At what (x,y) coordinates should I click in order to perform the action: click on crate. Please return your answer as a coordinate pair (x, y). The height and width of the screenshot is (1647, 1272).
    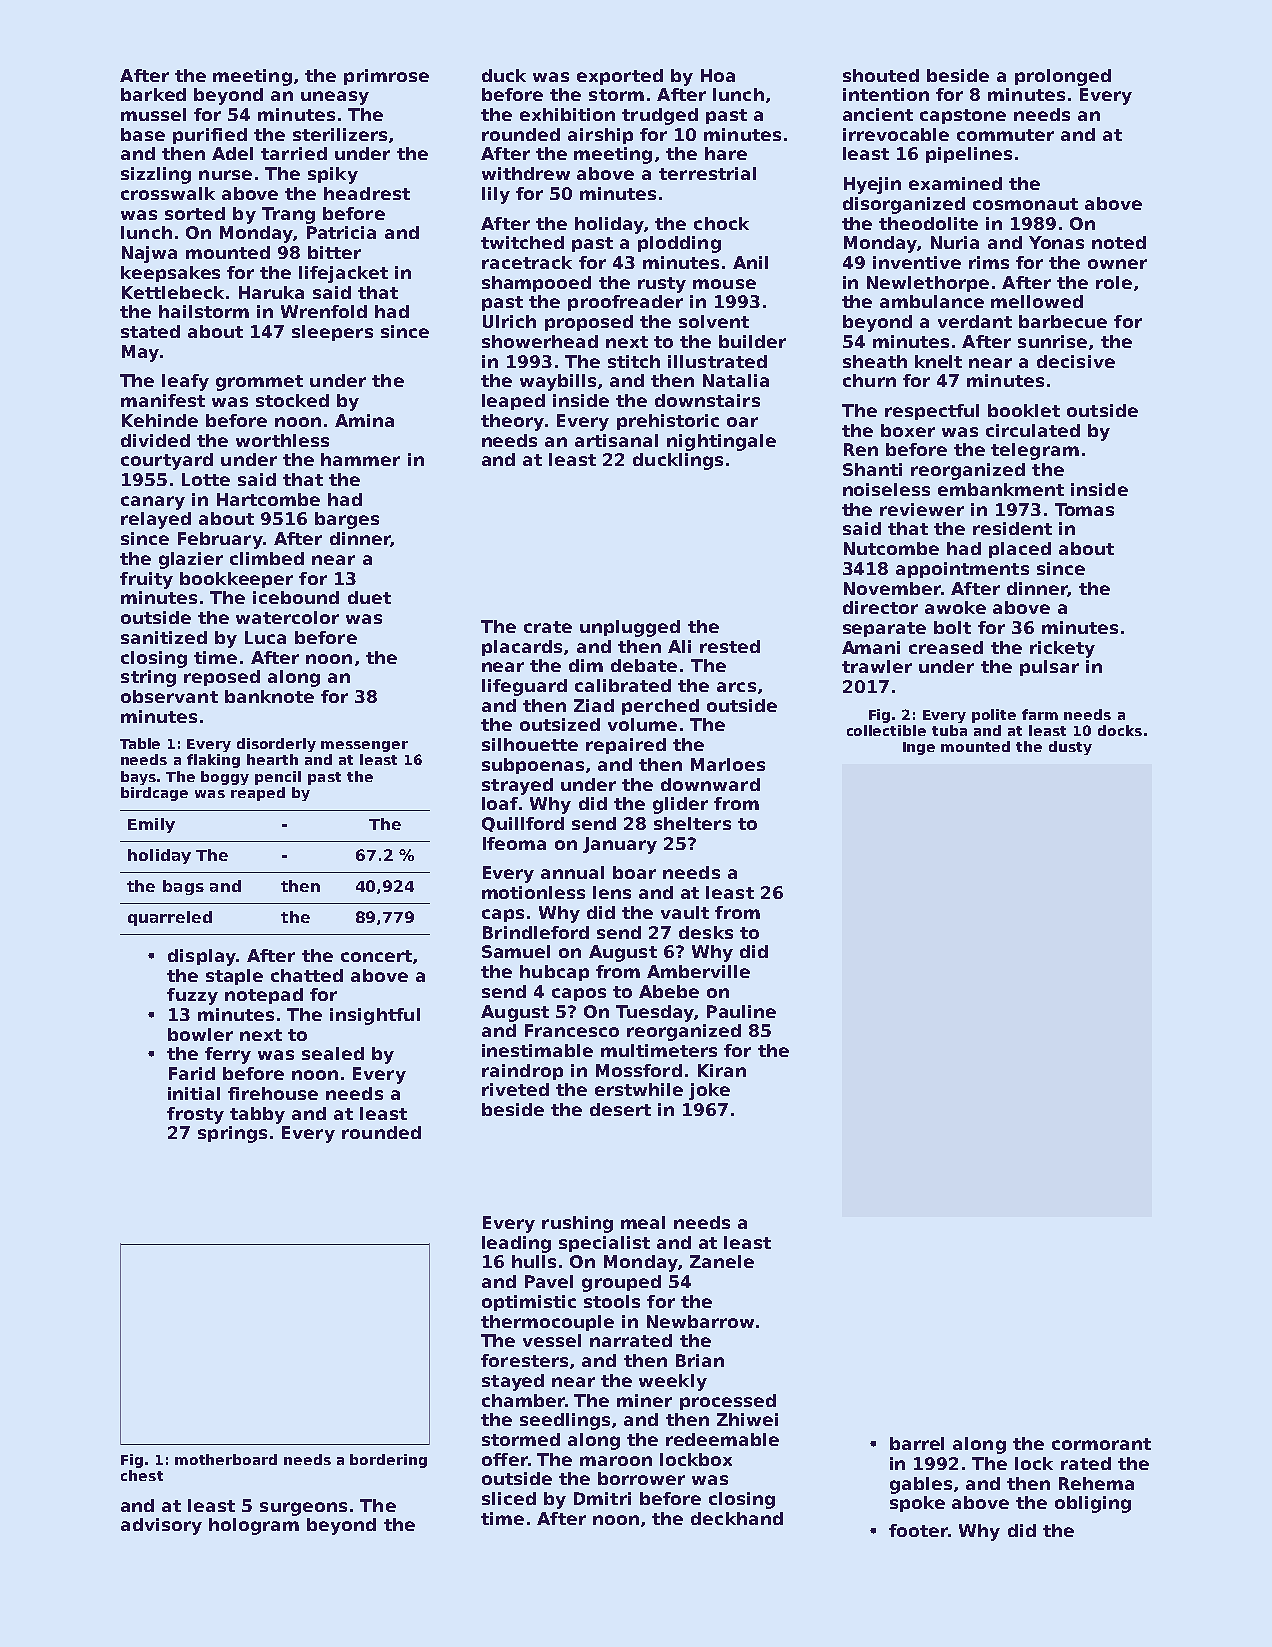
    Looking at the image, I should click on (548, 627).
